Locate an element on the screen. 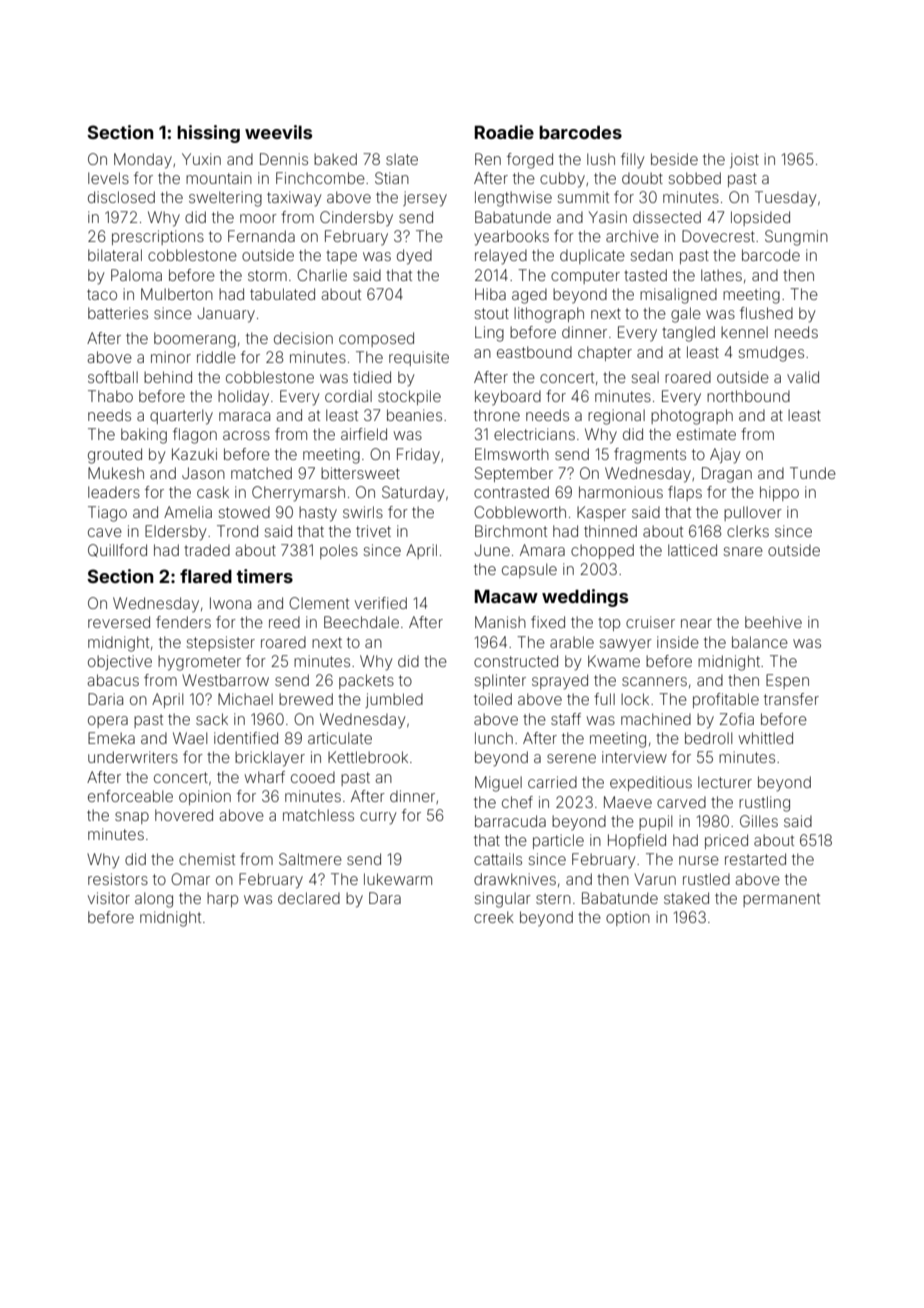 Image resolution: width=924 pixels, height=1308 pixels. carved is located at coordinates (681, 802).
